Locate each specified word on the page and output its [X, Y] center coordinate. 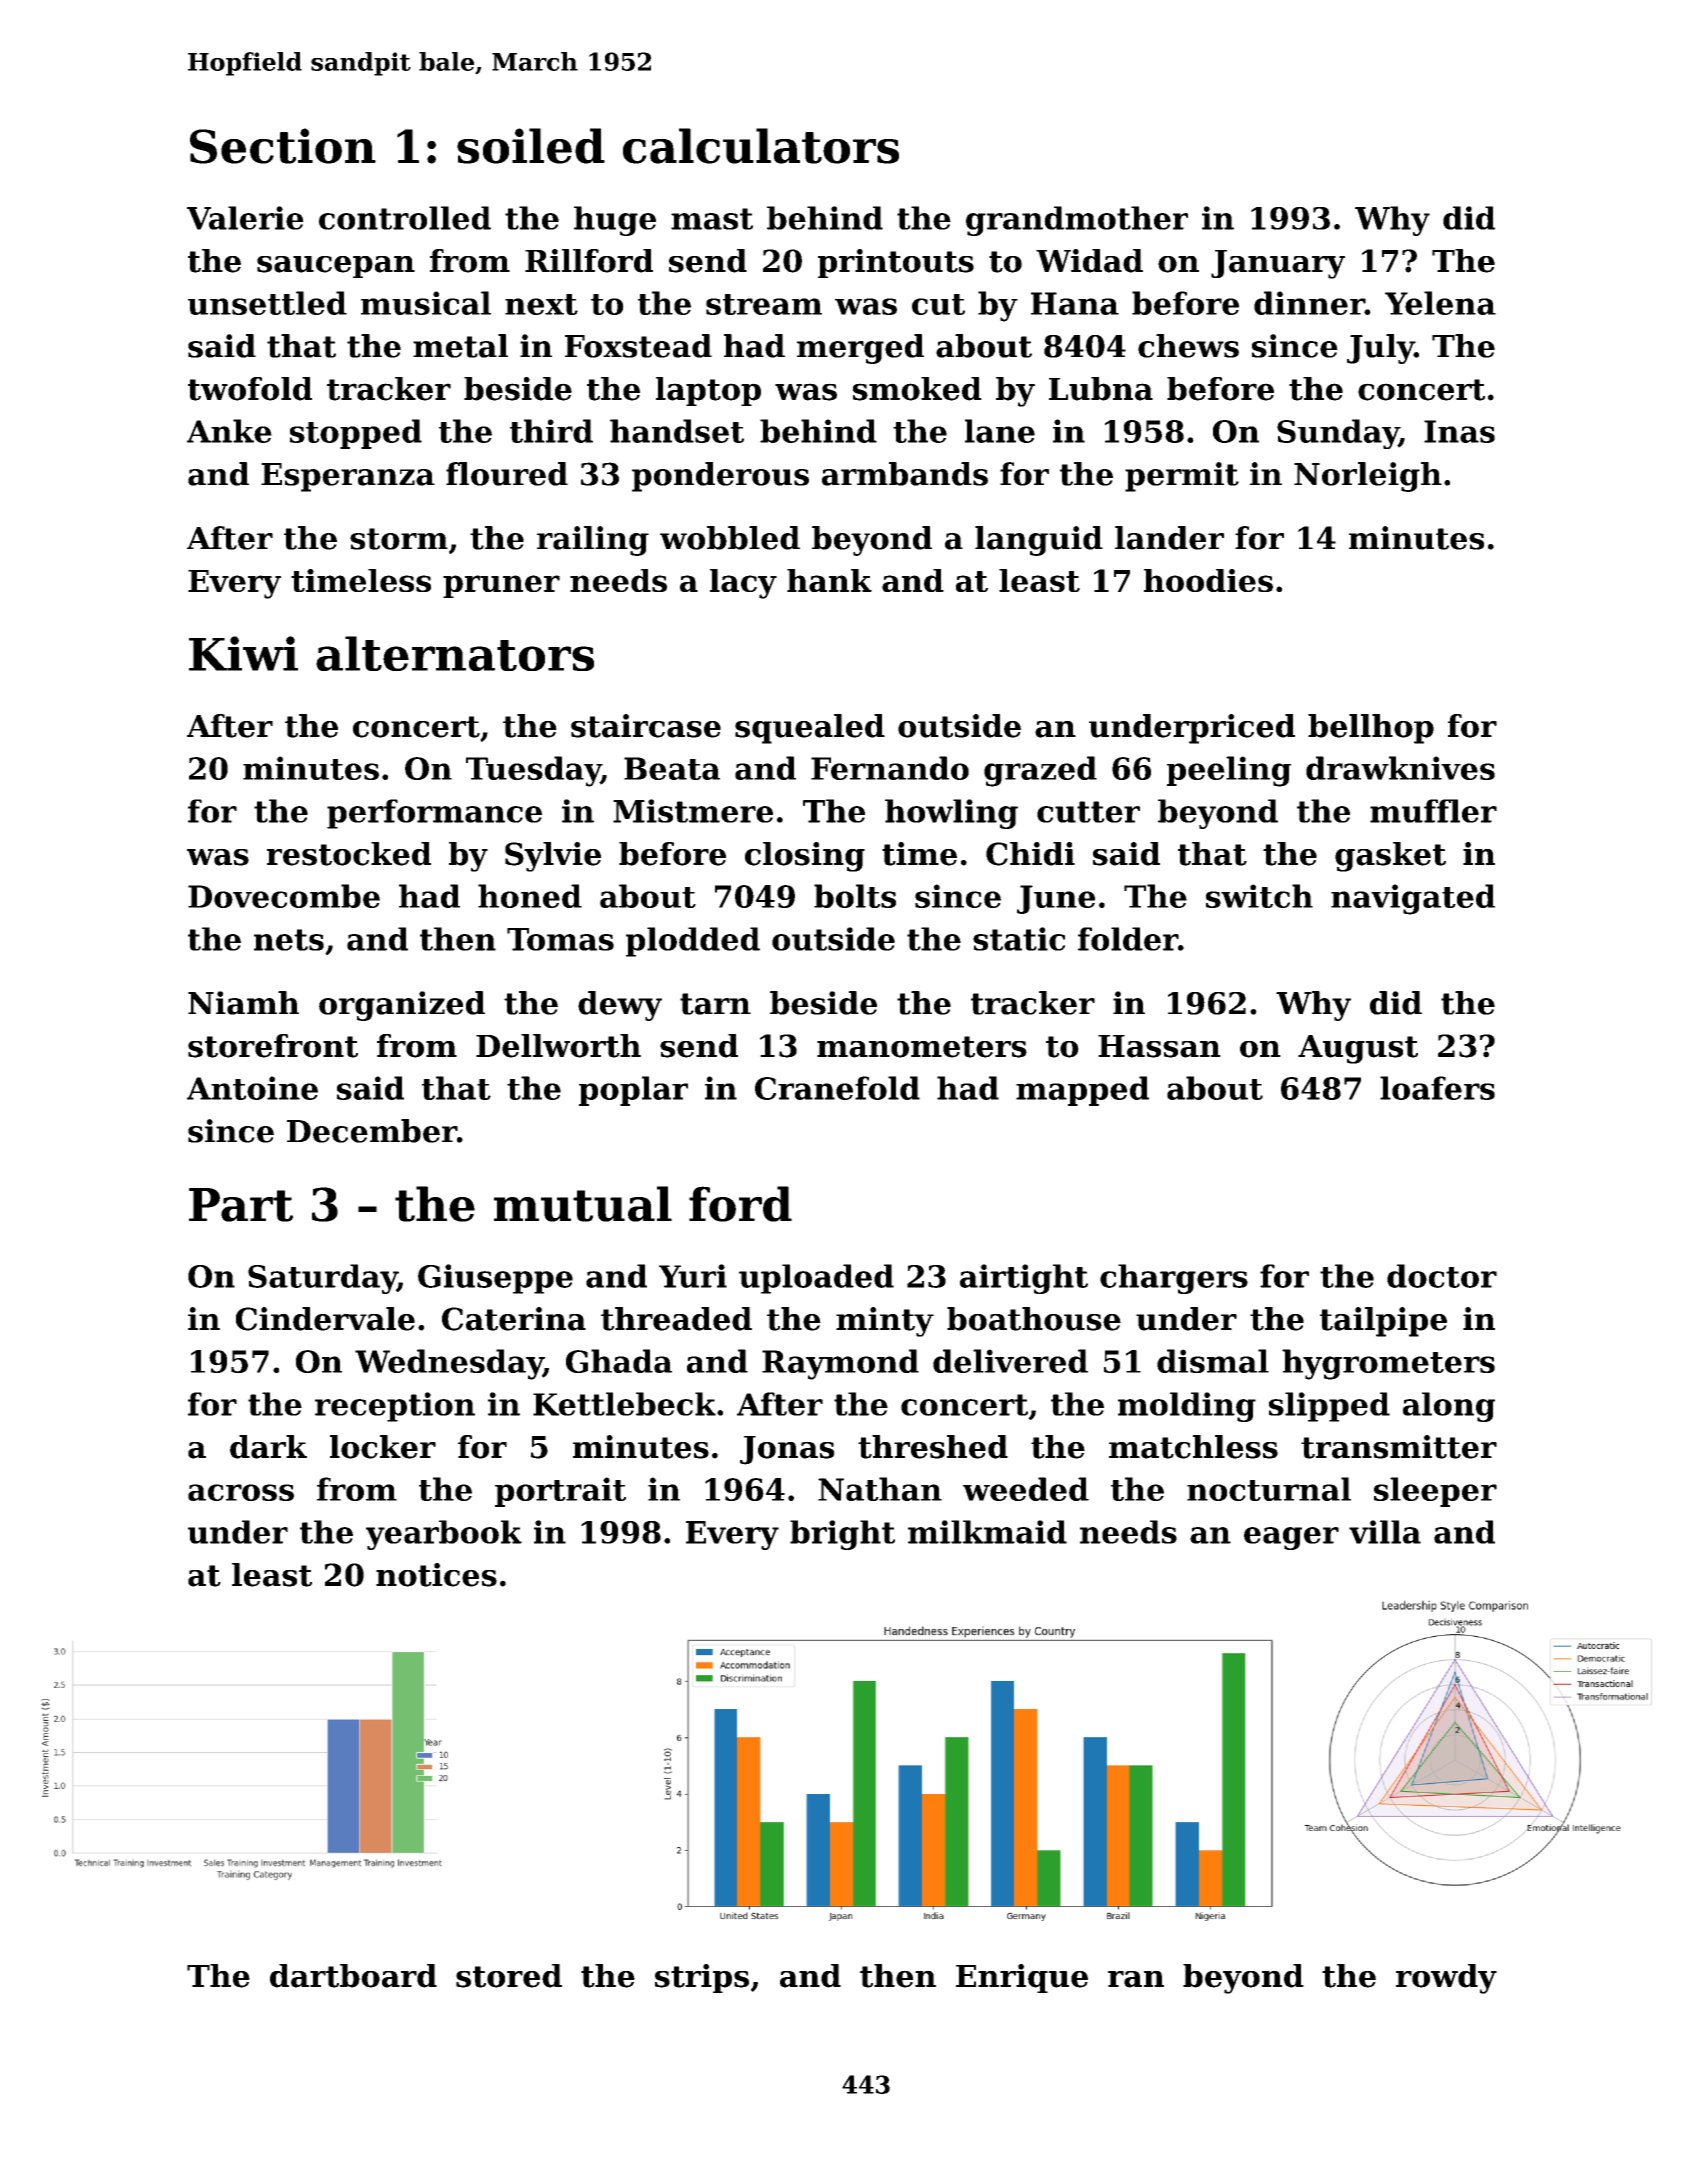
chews [1188, 346]
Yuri [693, 1276]
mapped [1082, 1091]
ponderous [720, 477]
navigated [1413, 899]
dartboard [353, 1976]
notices [436, 1575]
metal [460, 346]
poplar [633, 1091]
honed [530, 896]
